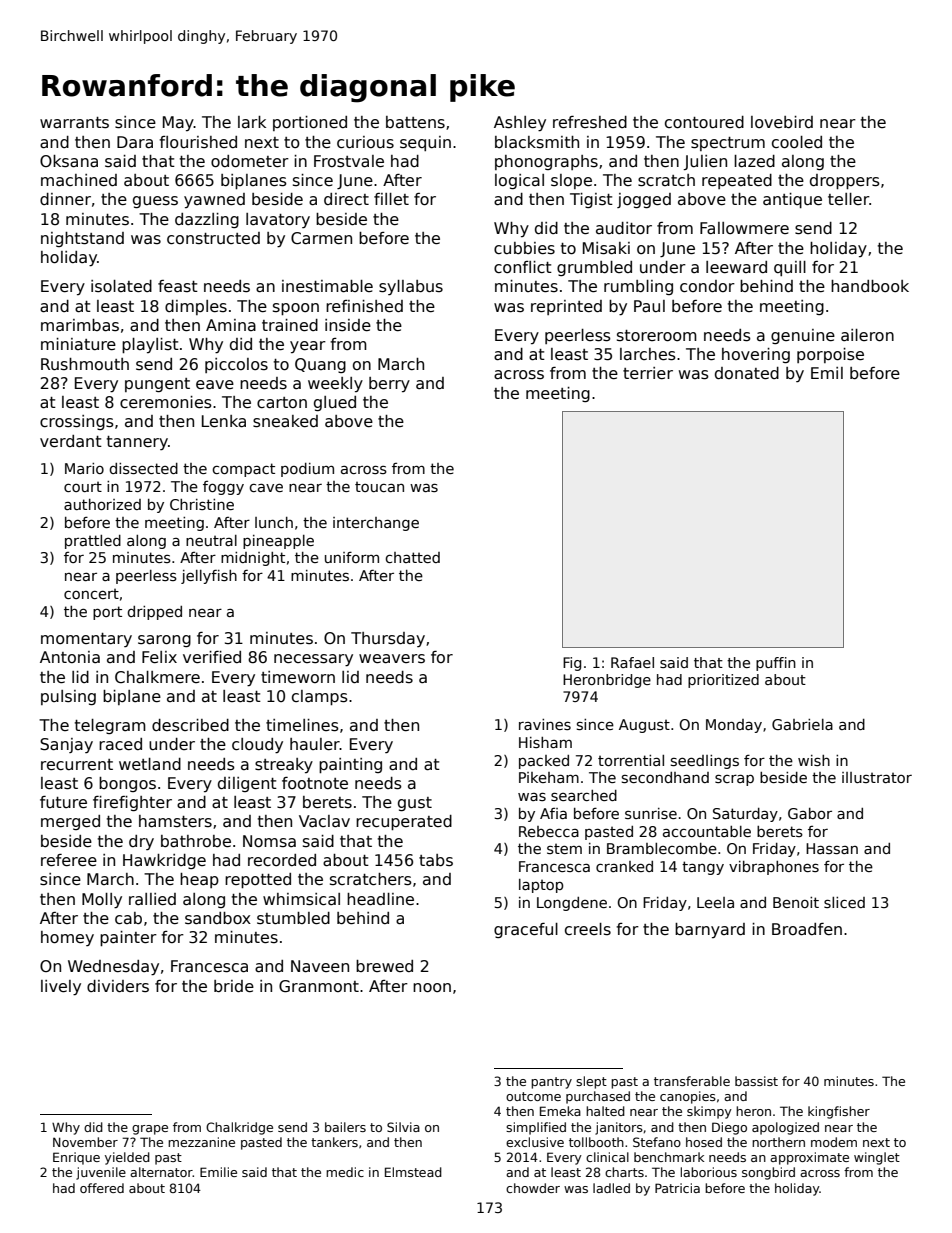 Image resolution: width=952 pixels, height=1233 pixels. I want to click on cubbies, so click(524, 248).
